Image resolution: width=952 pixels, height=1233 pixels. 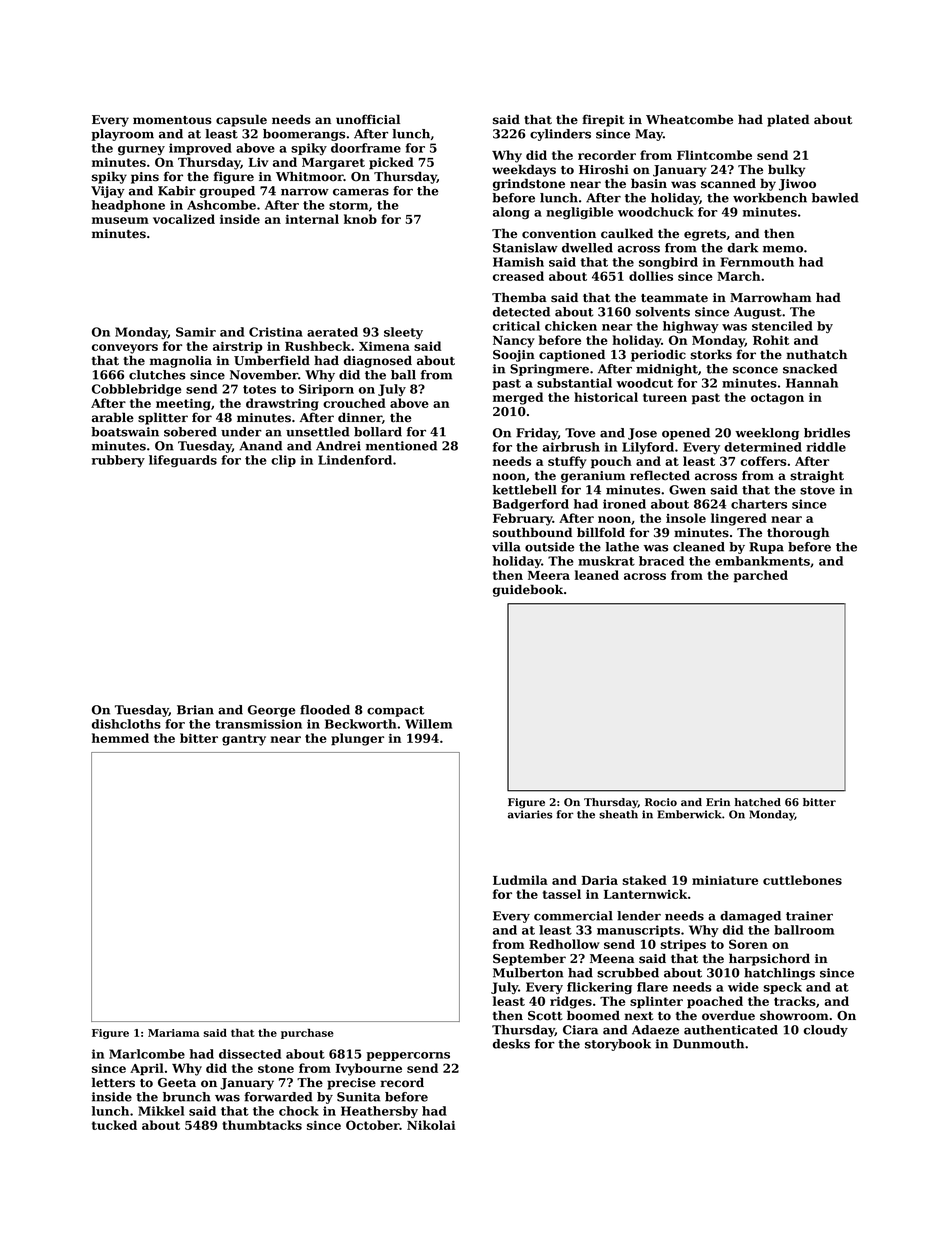 I want to click on thumbtacks, so click(x=262, y=1125).
